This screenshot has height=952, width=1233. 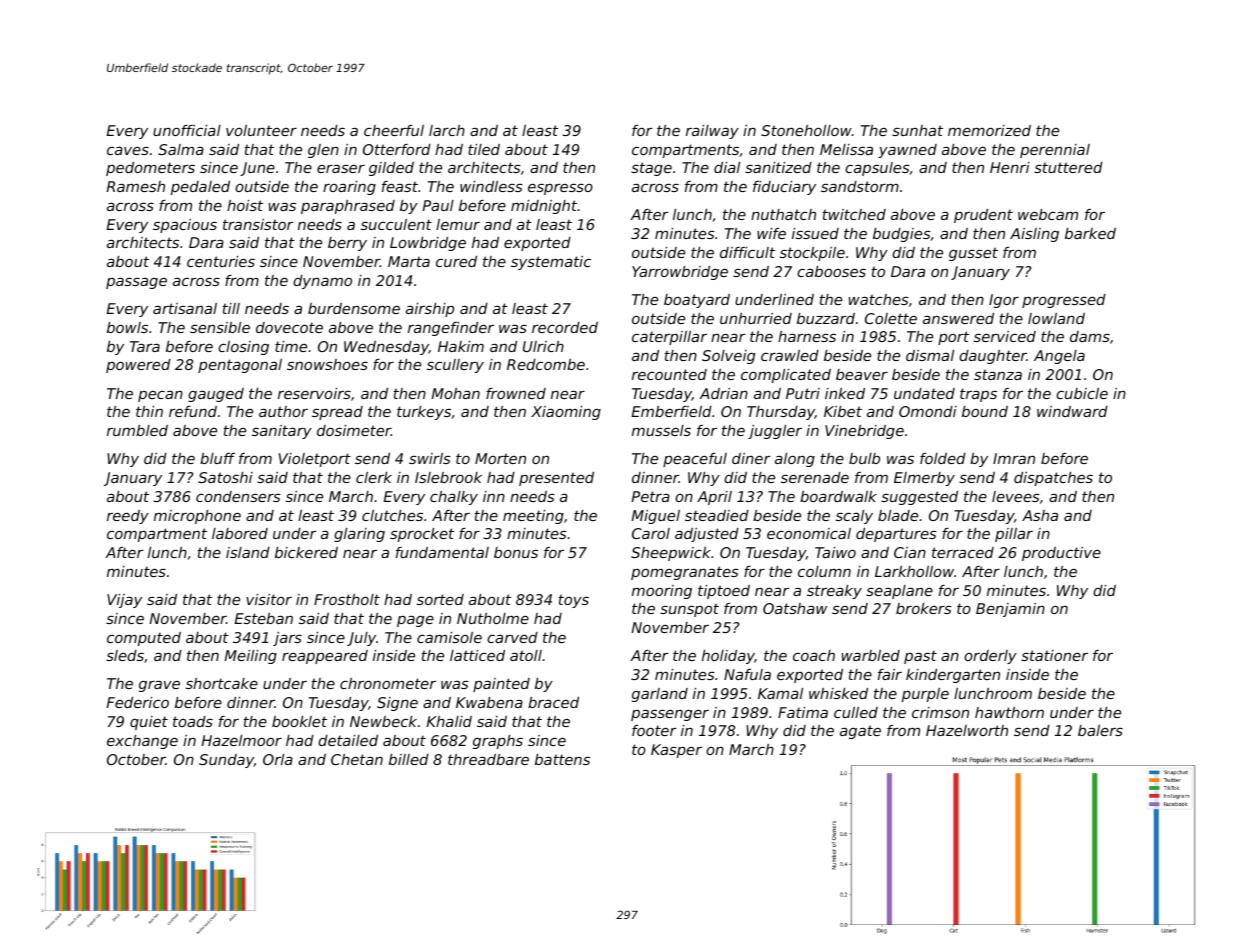 I want to click on memorized, so click(x=989, y=130).
